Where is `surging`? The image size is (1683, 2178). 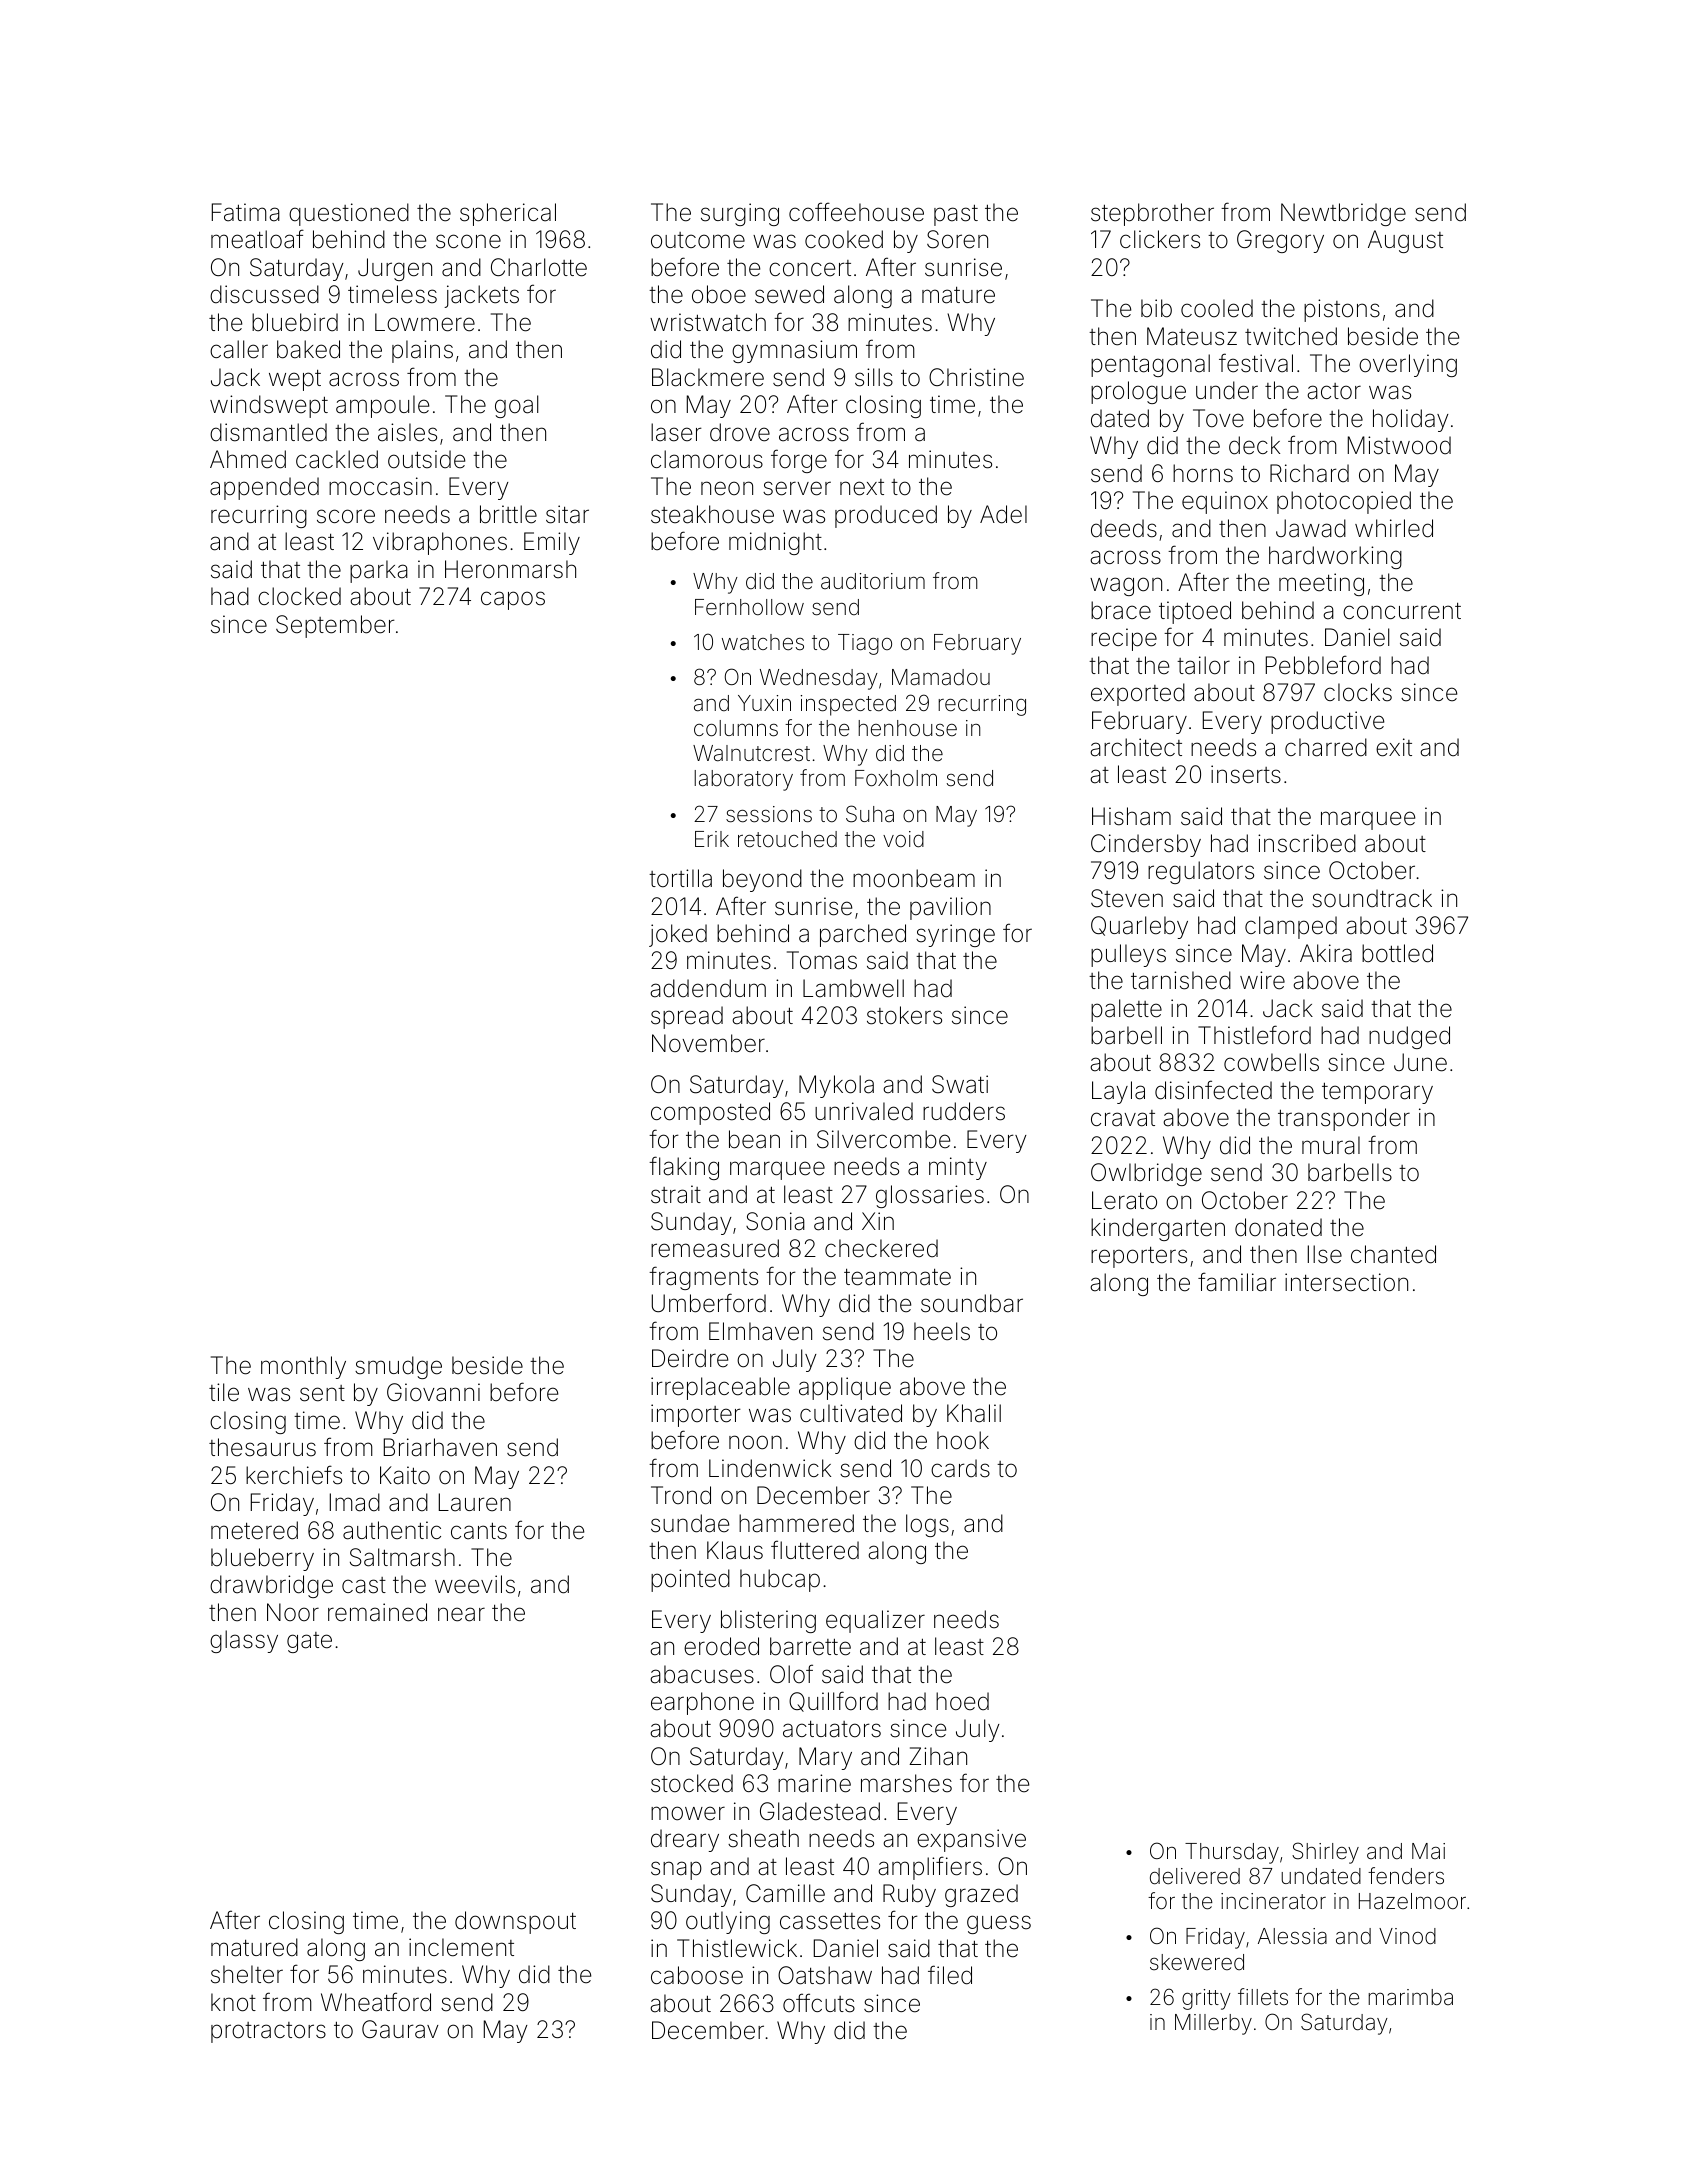 surging is located at coordinates (740, 214).
